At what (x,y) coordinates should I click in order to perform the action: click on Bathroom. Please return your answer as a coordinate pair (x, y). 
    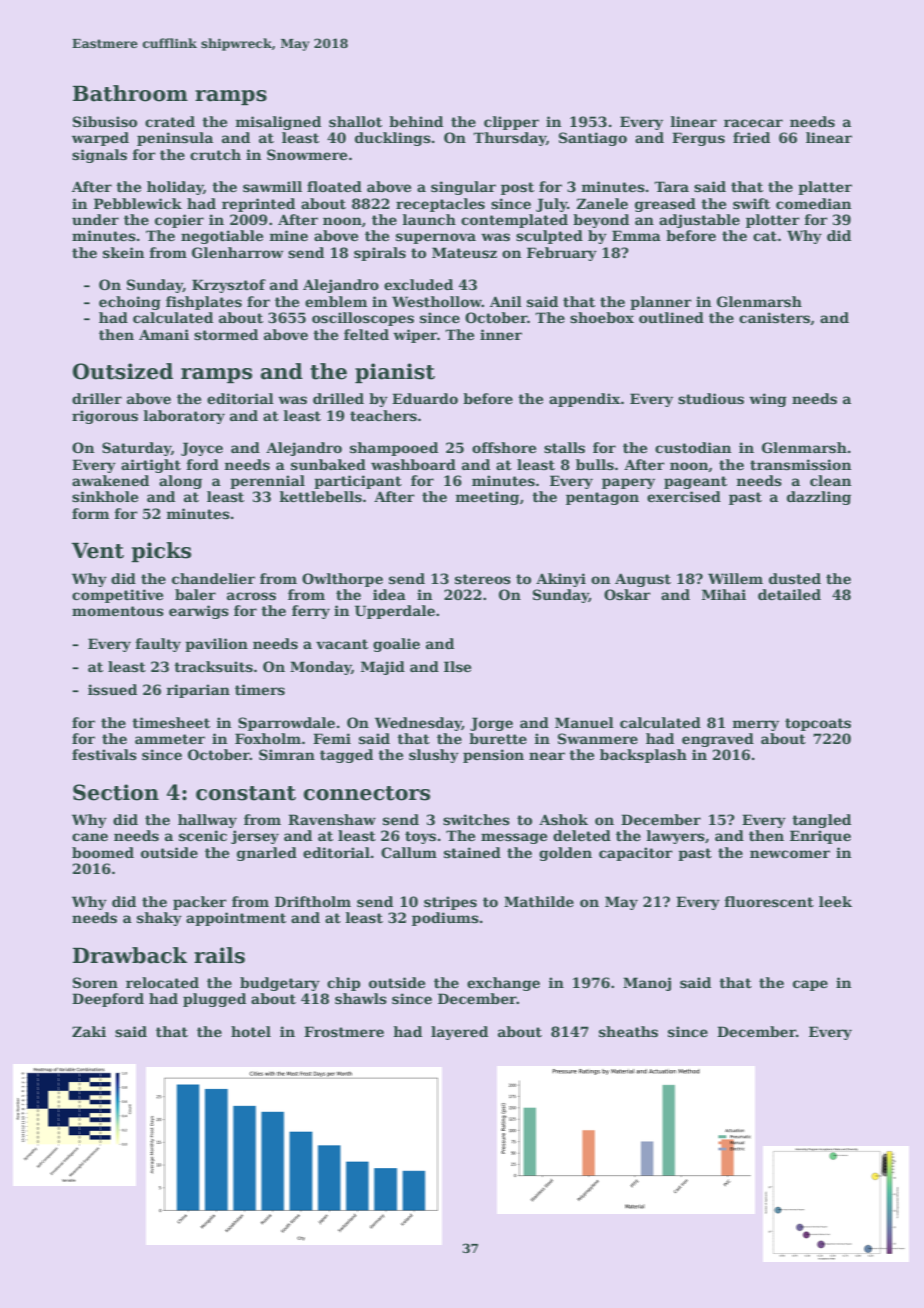
    Looking at the image, I should click on (130, 93).
